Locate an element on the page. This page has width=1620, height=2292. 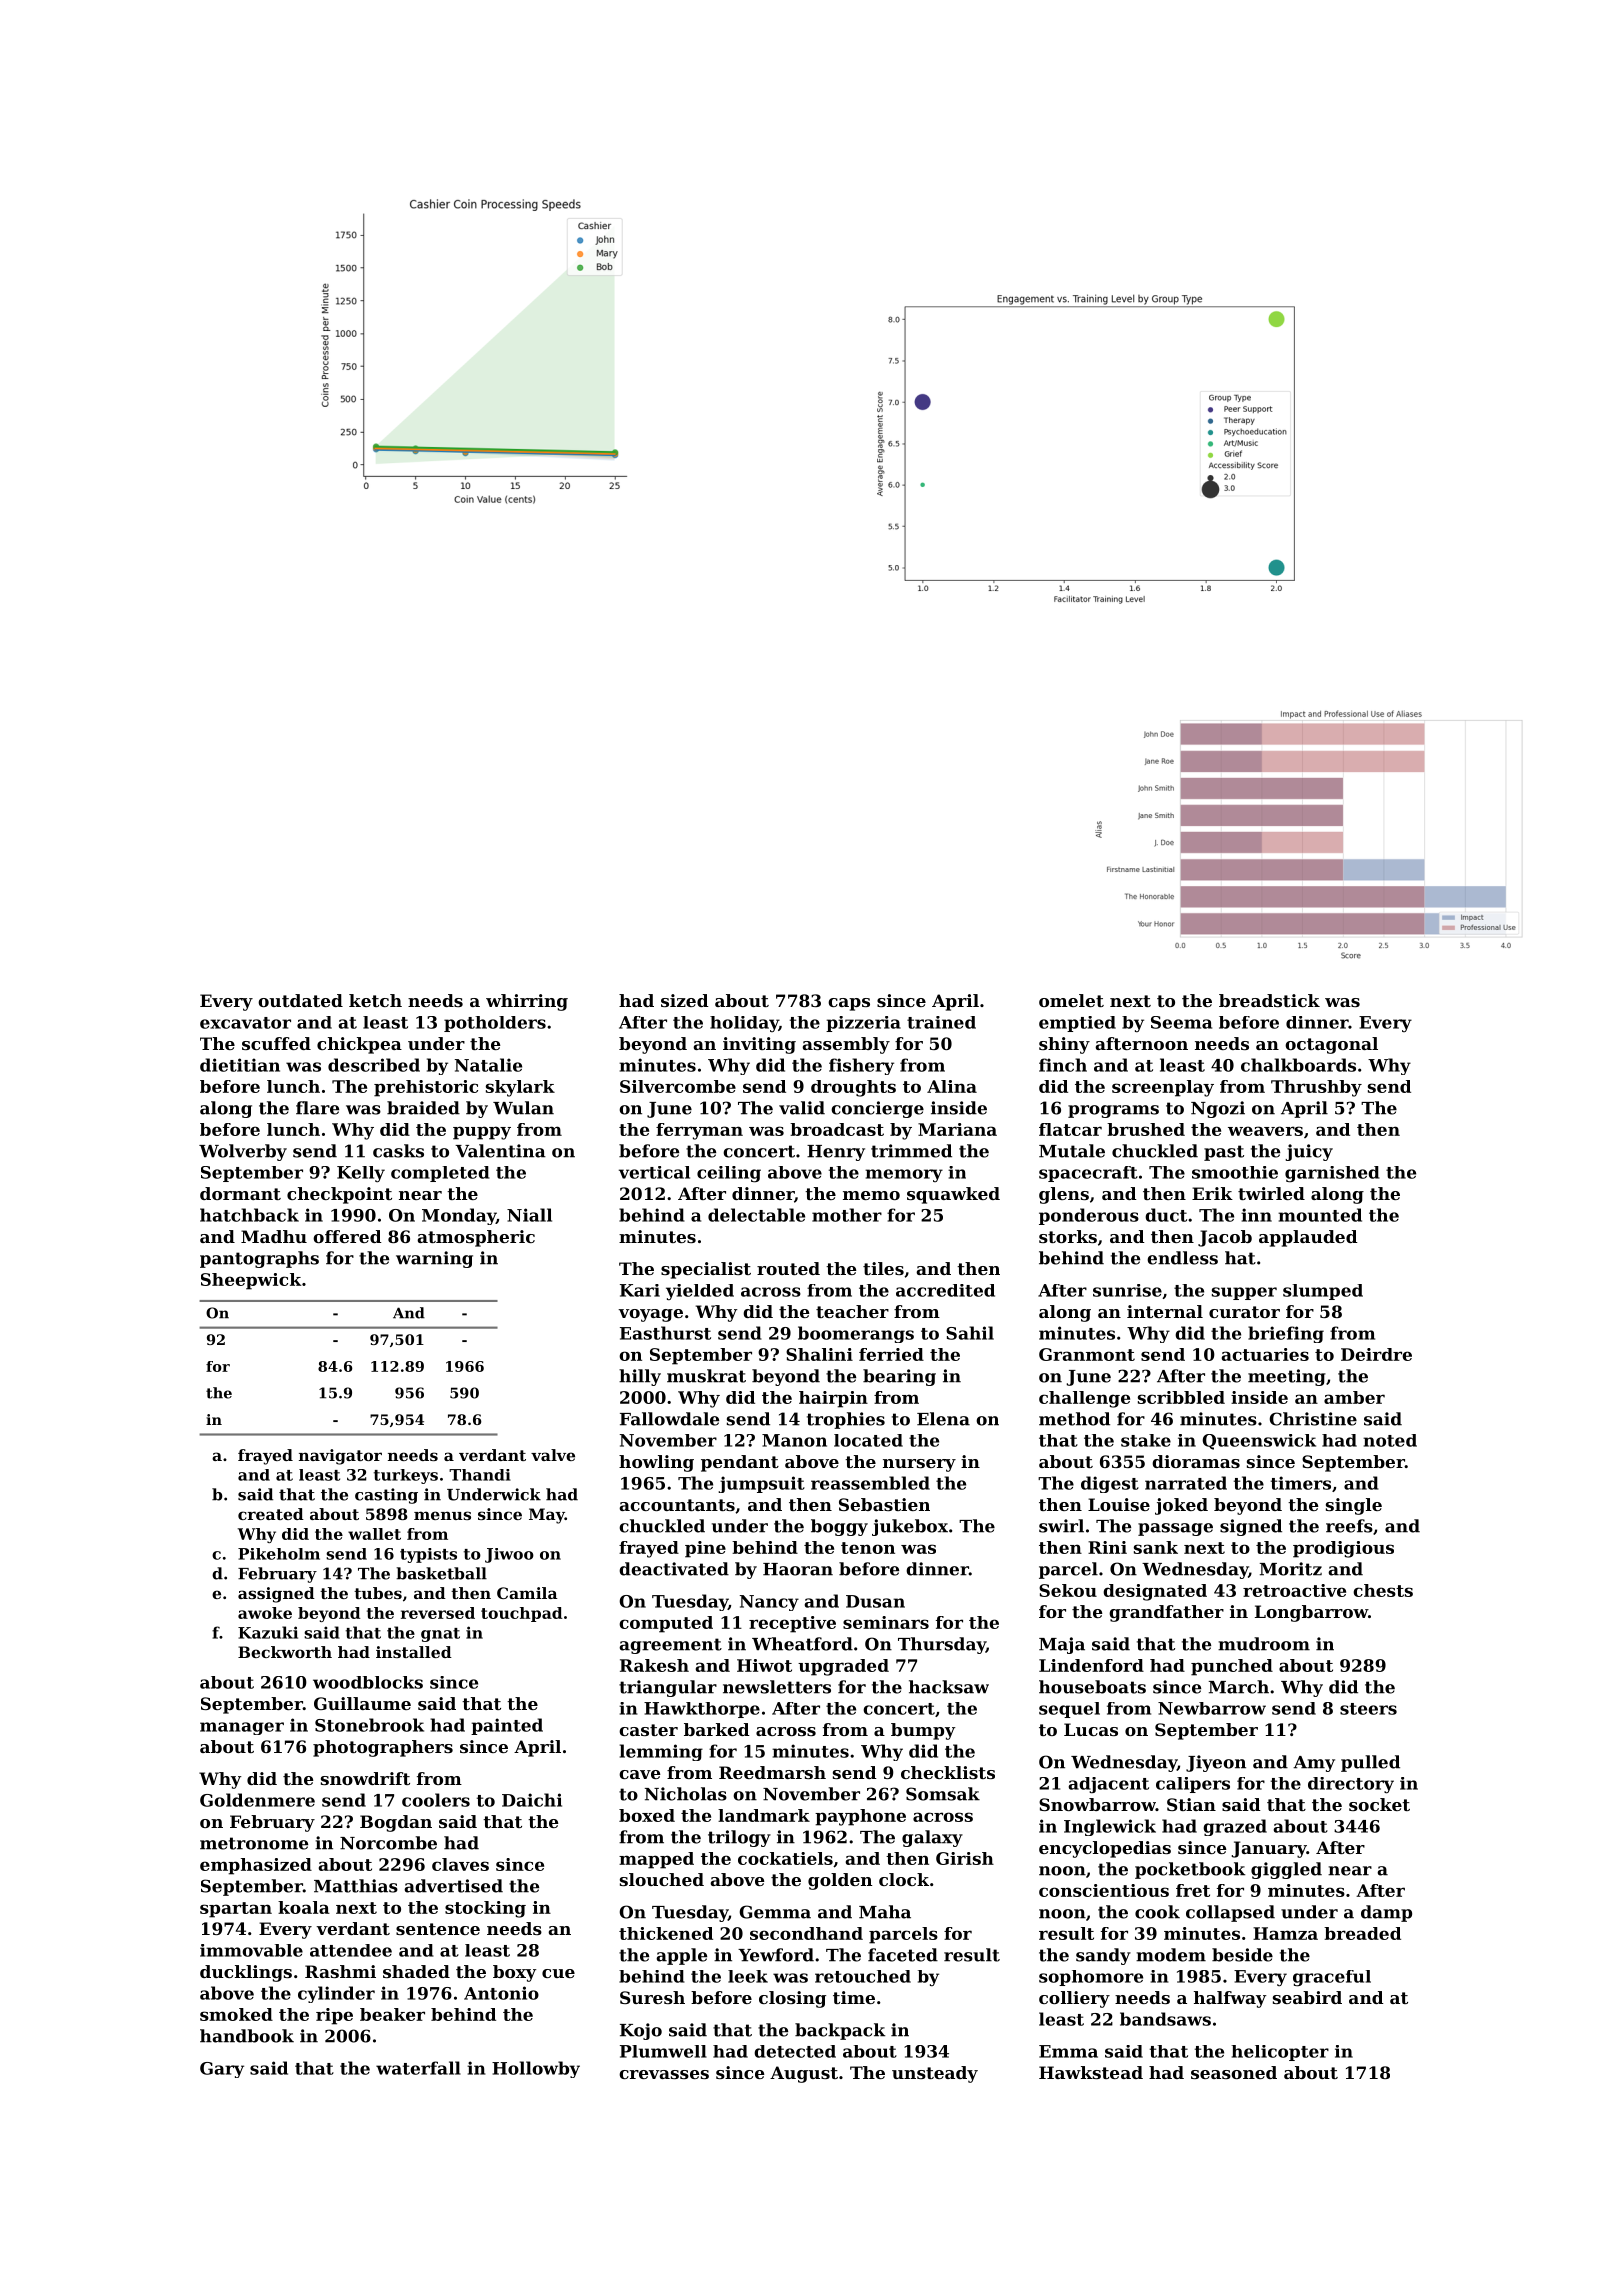
breadstick is located at coordinates (1269, 1000).
